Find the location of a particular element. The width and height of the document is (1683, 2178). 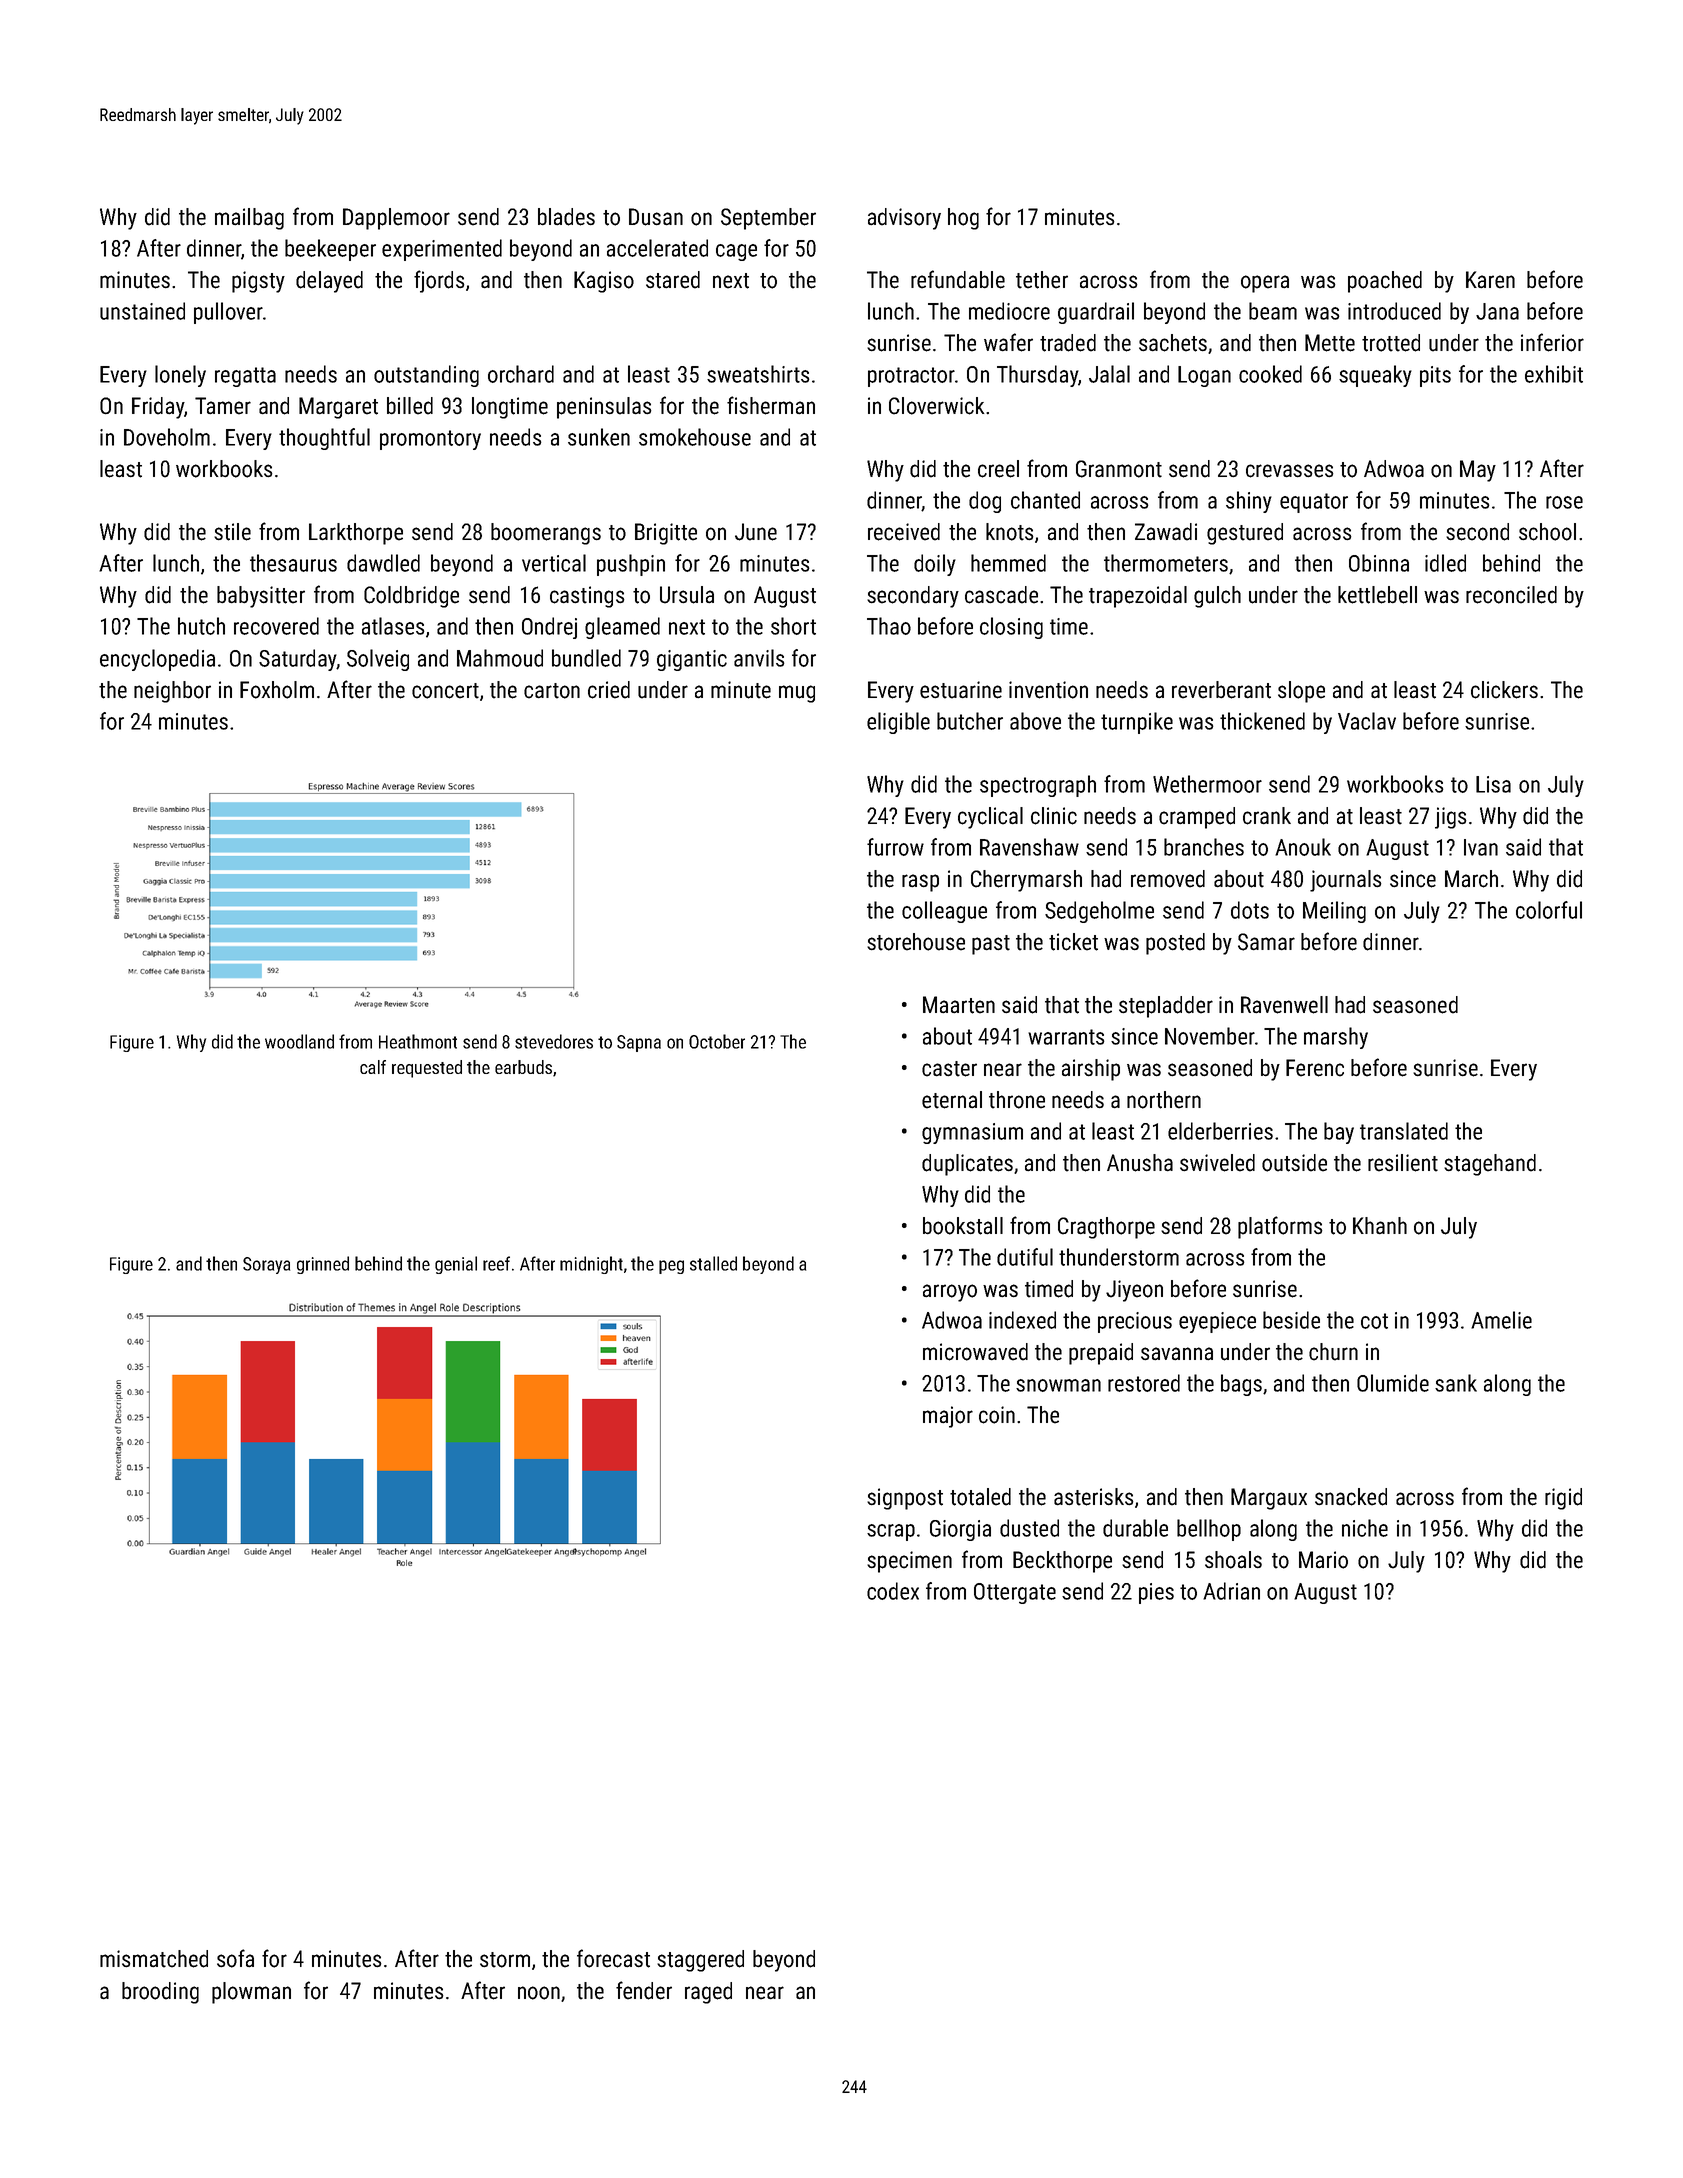

mismatched is located at coordinates (154, 1959).
